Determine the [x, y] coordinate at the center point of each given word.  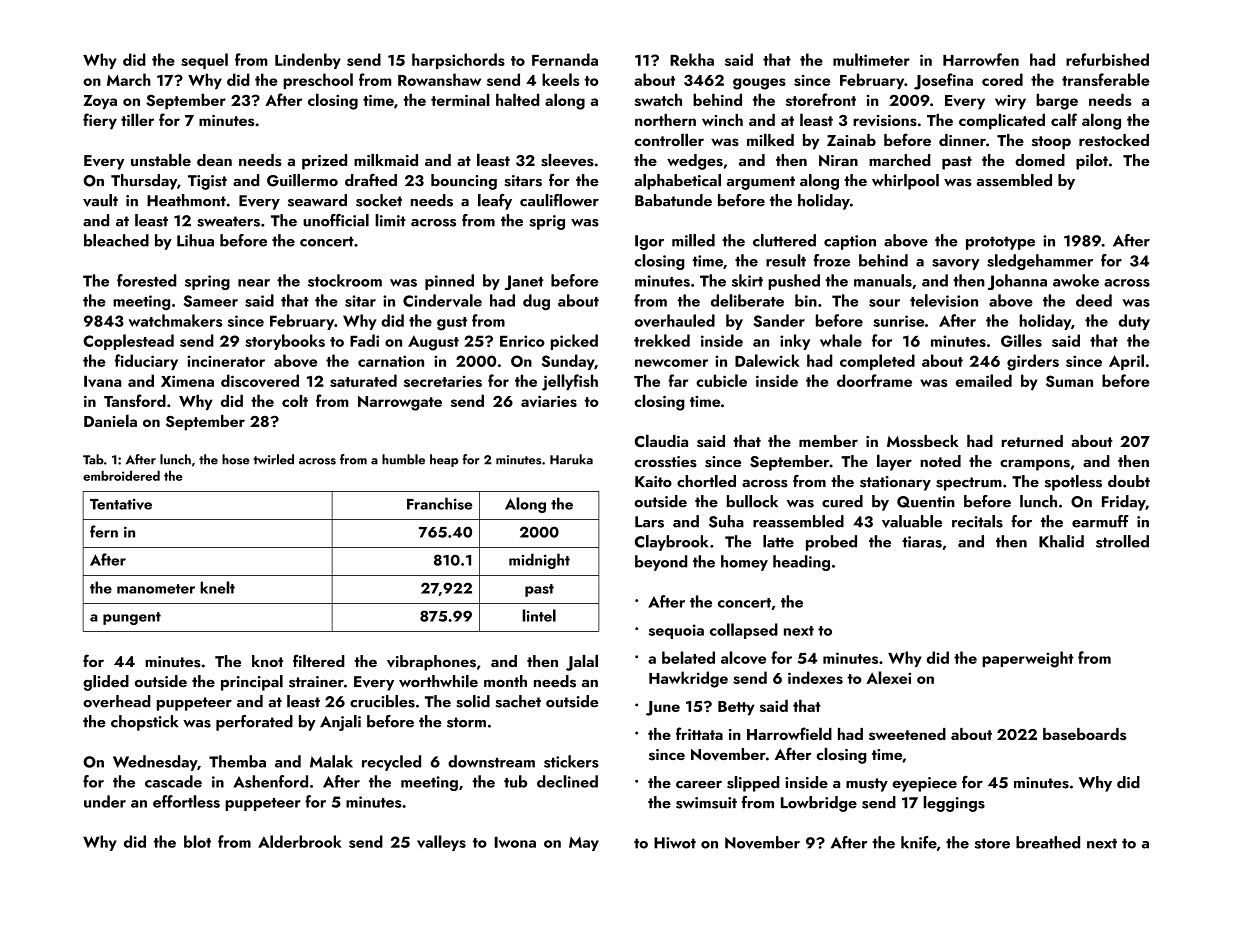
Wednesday [155, 763]
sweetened [907, 734]
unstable [161, 160]
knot [267, 661]
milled [693, 240]
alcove [743, 657]
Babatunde [673, 200]
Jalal [582, 662]
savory [956, 264]
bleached [116, 240]
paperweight [1028, 659]
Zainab [851, 140]
